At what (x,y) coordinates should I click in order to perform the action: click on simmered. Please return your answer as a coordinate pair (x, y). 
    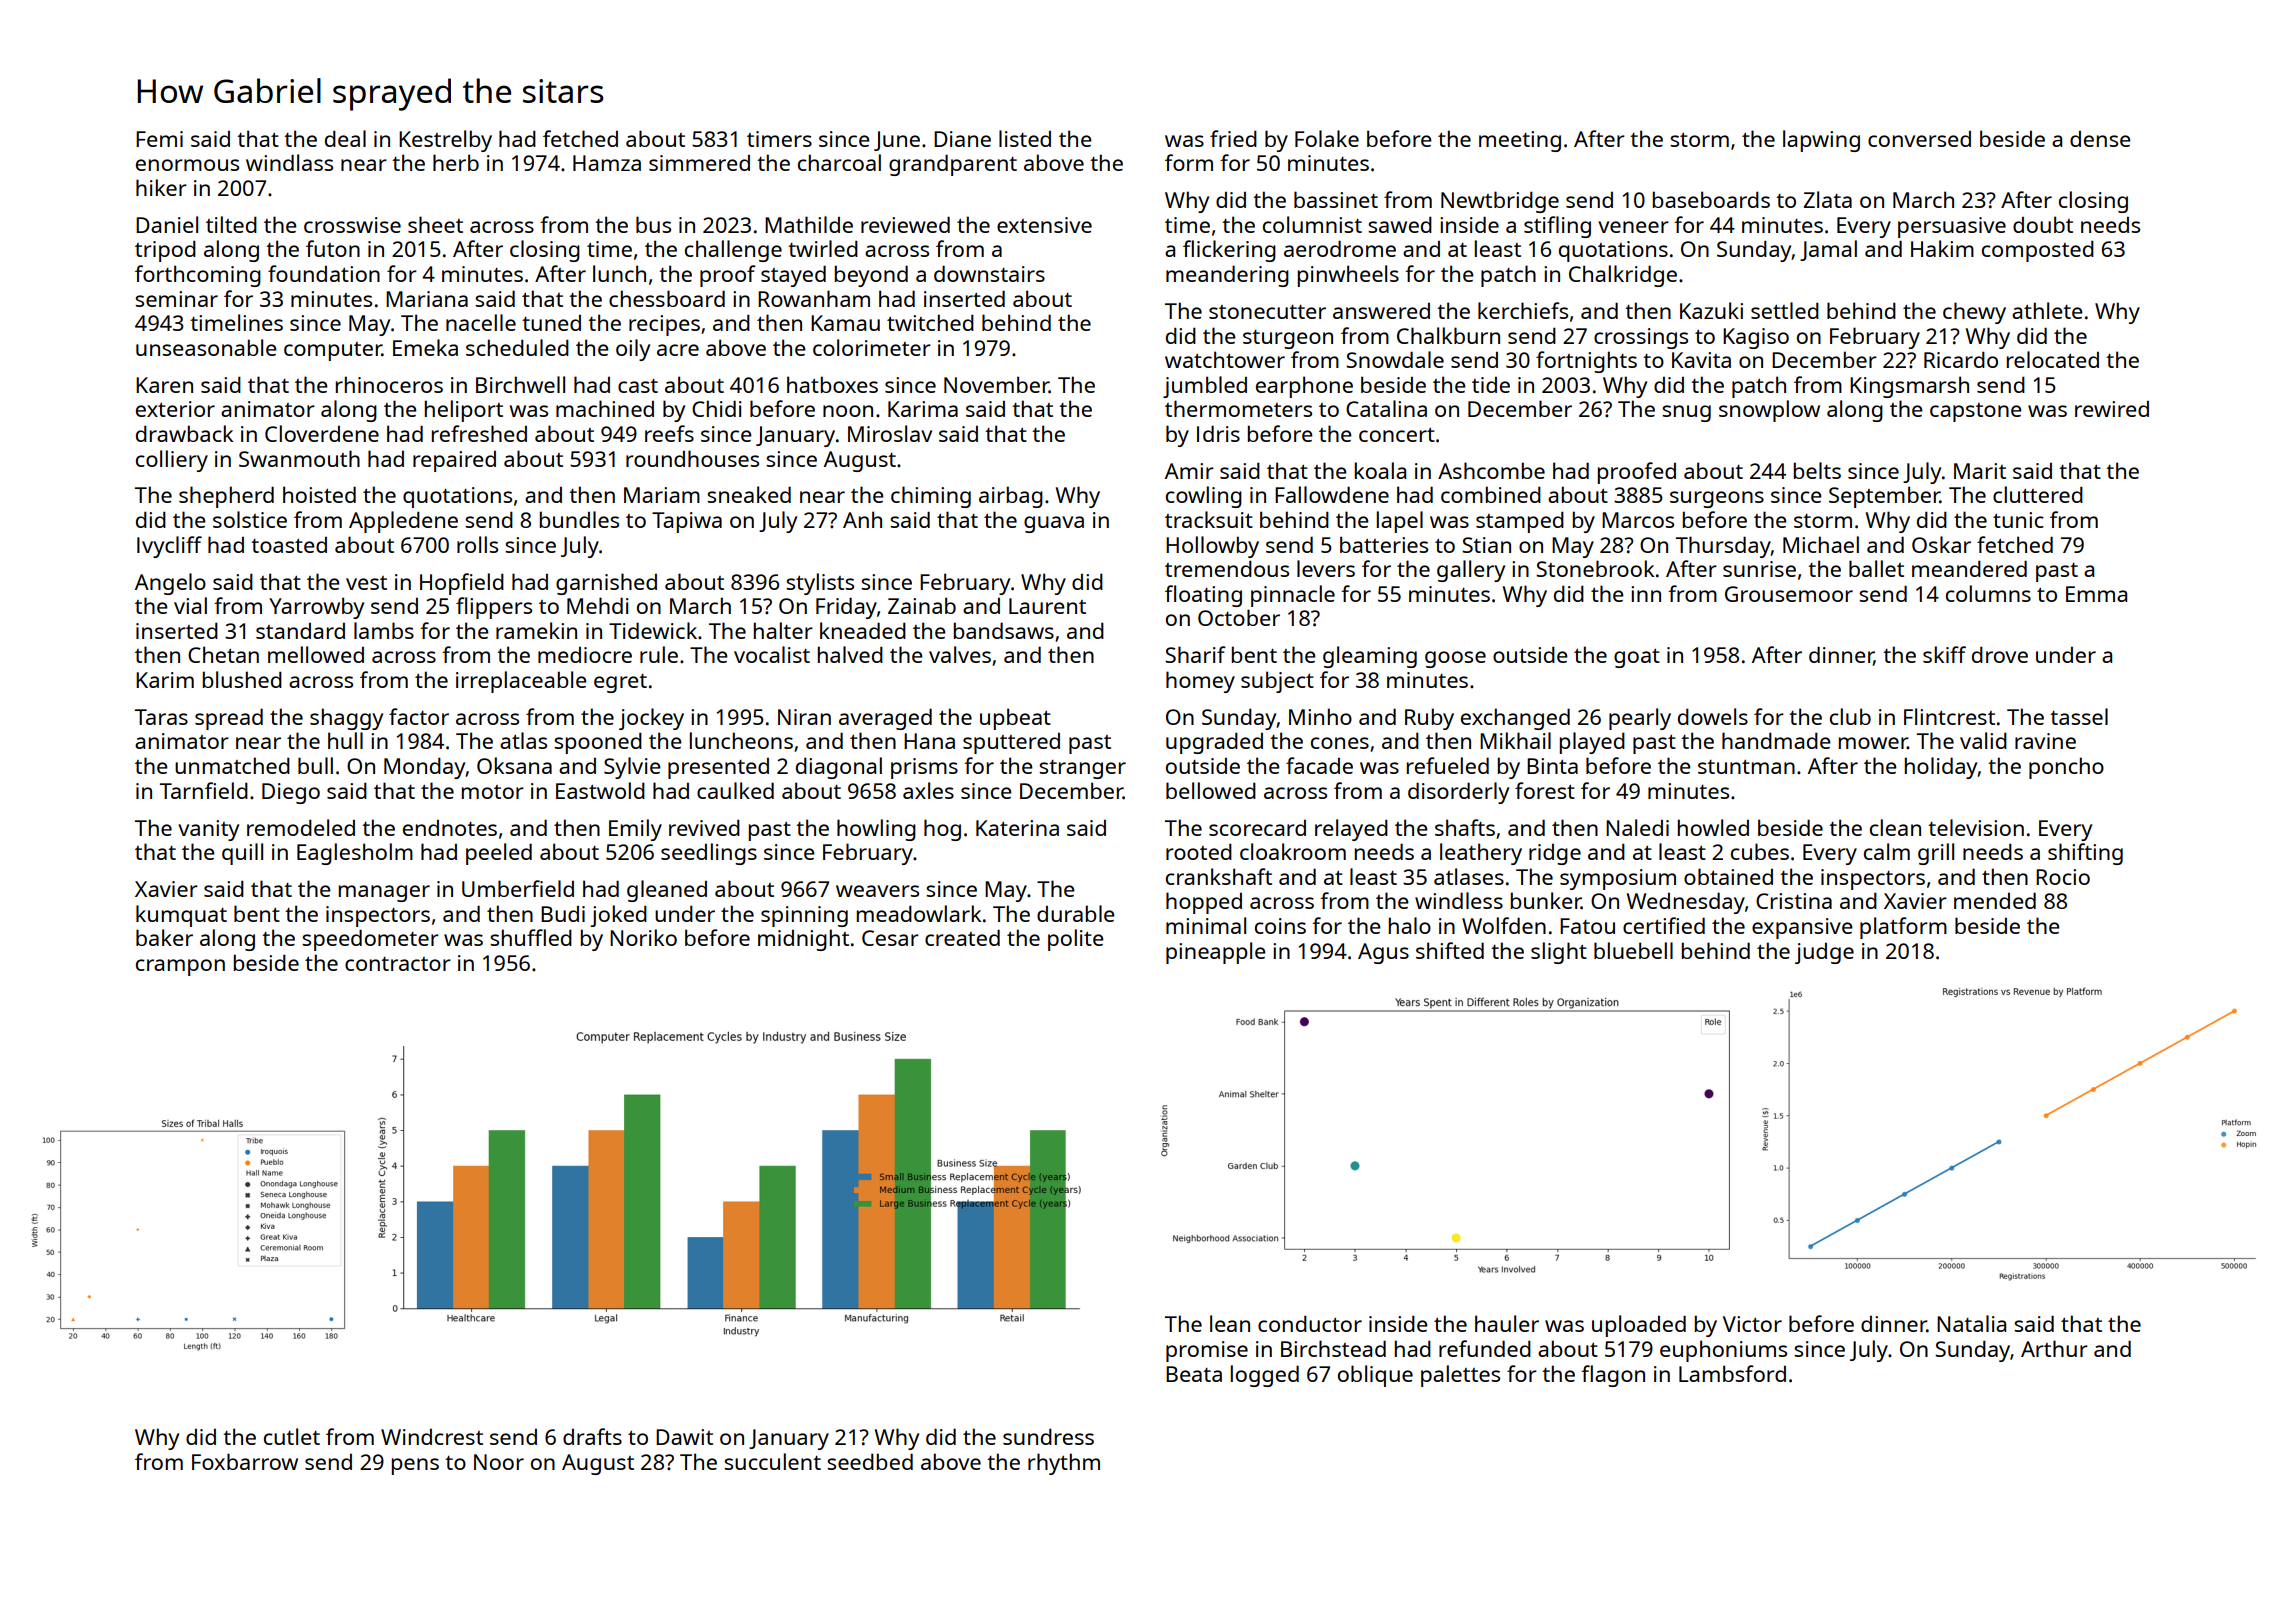
    Looking at the image, I should click on (699, 163).
